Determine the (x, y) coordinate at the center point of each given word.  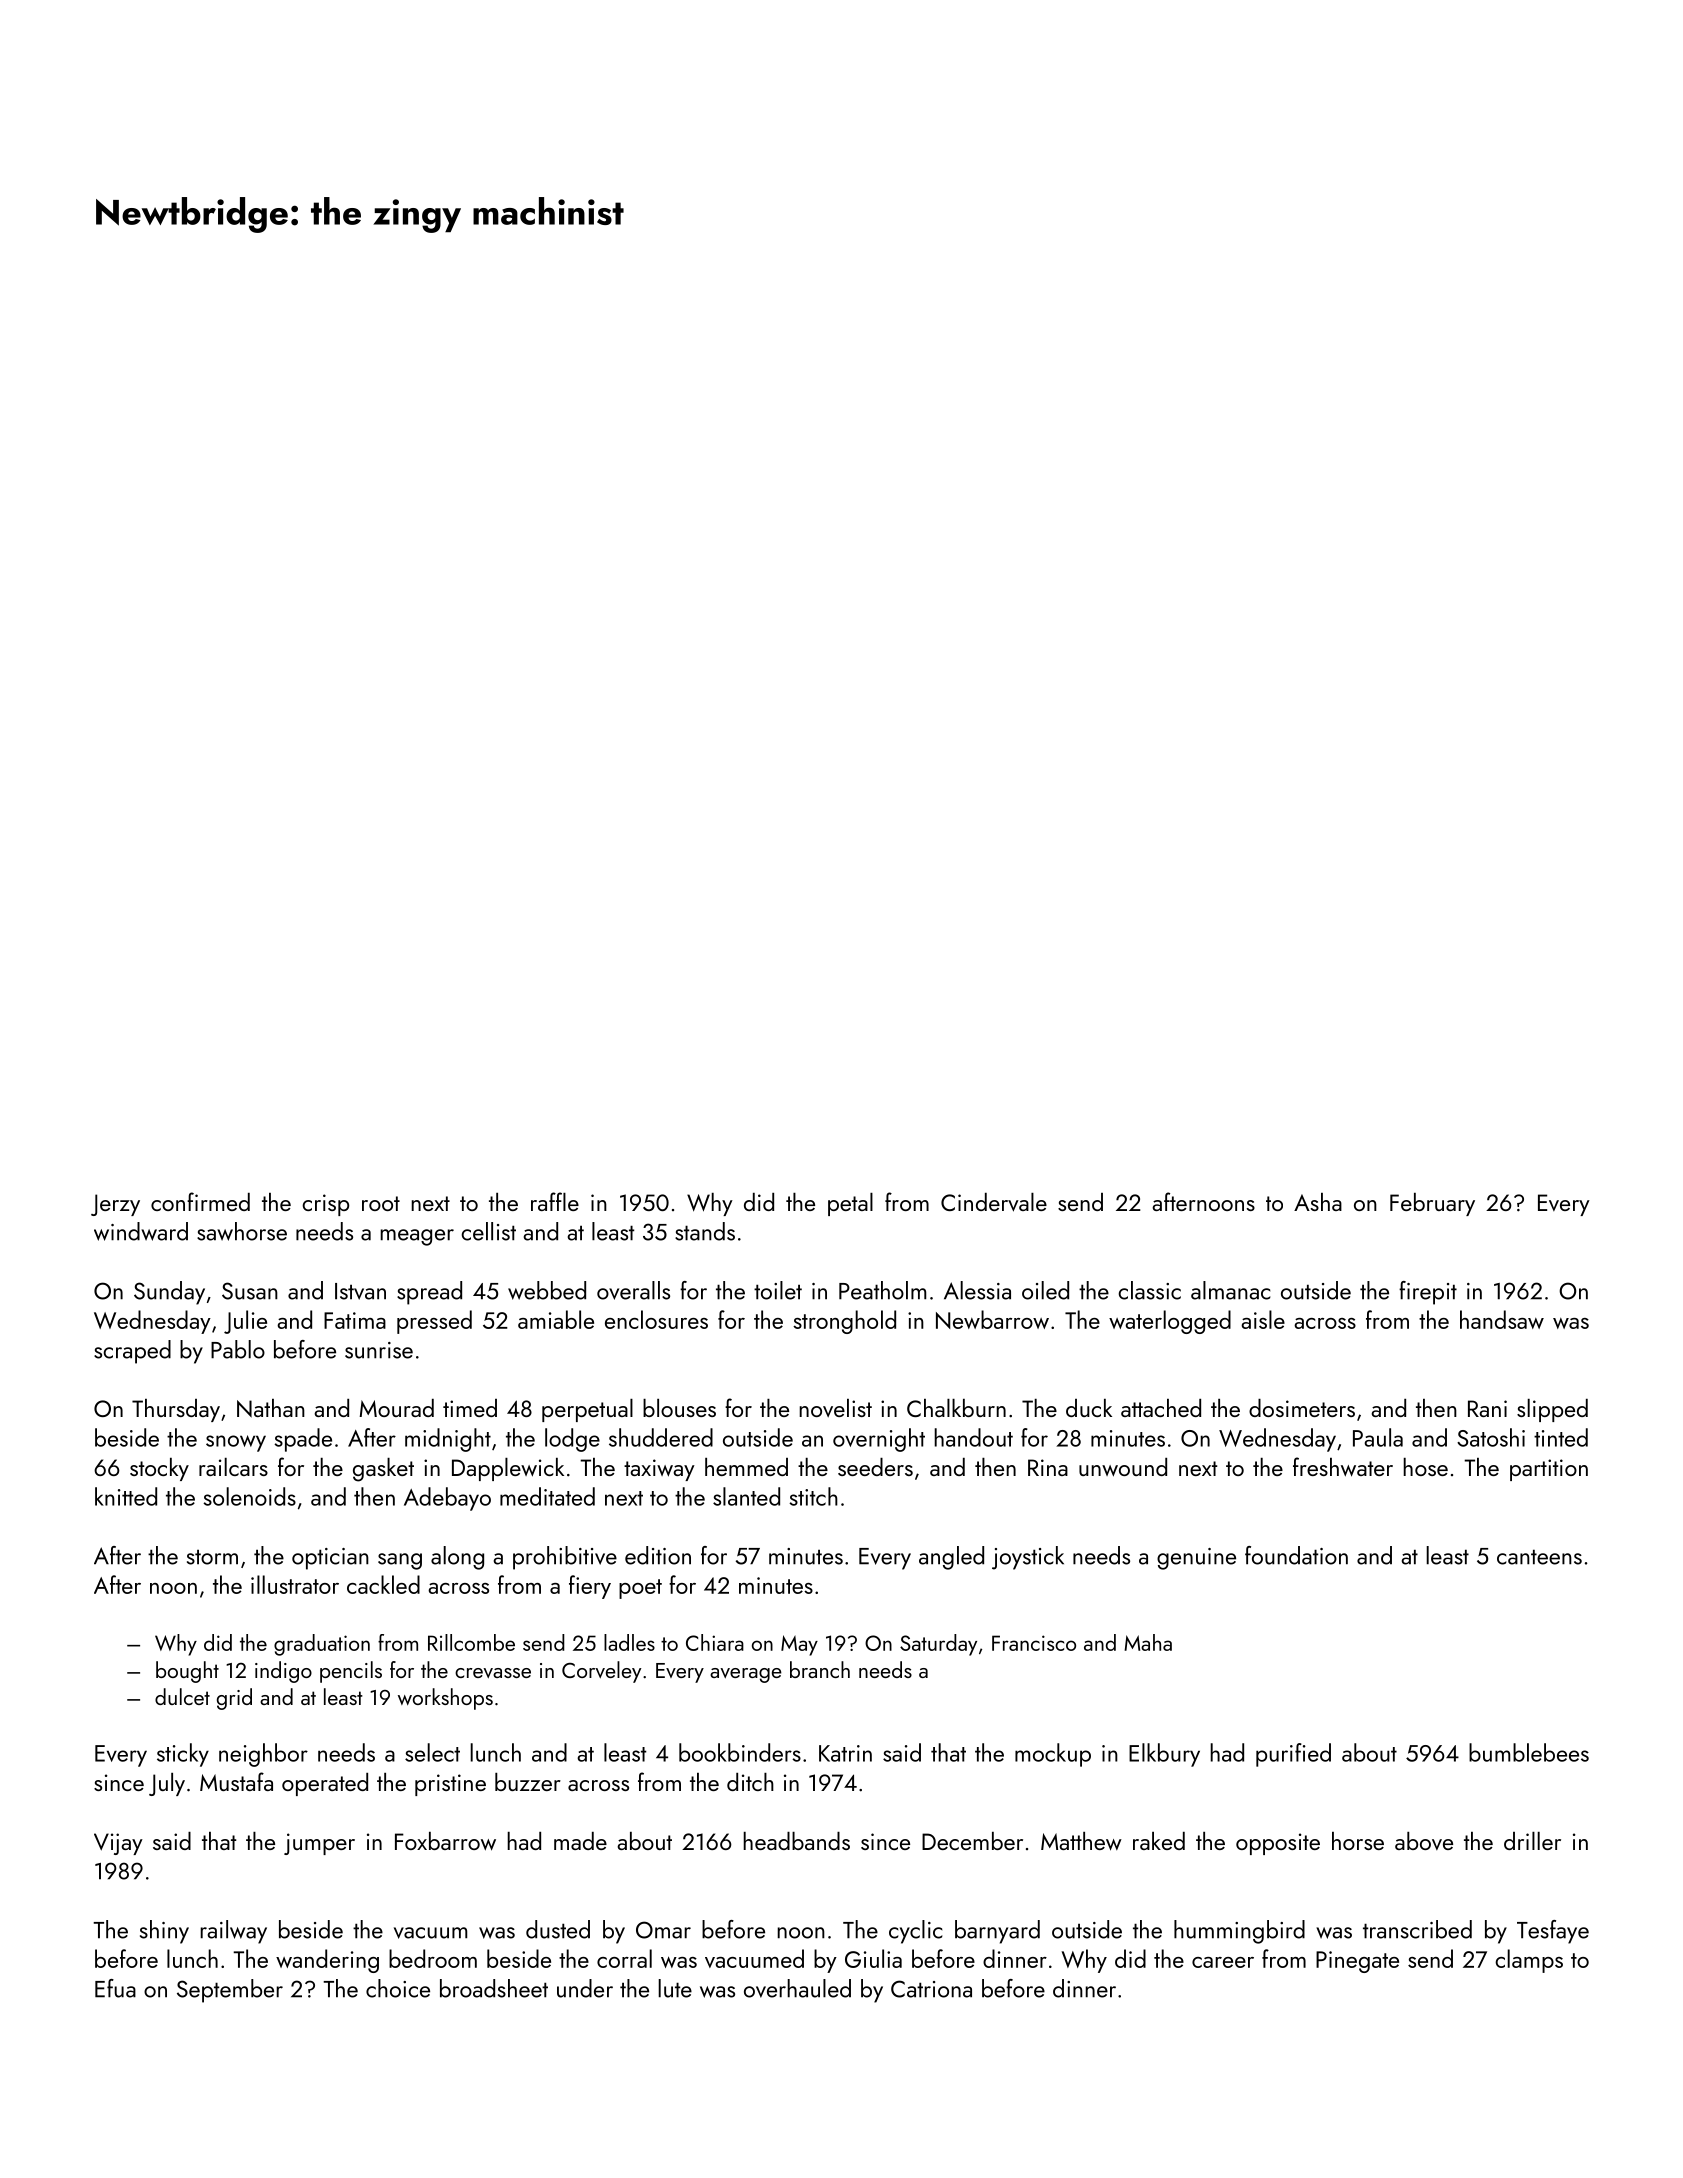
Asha (1318, 1202)
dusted (558, 1929)
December (972, 1841)
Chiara (715, 1642)
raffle (555, 1201)
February (1432, 1204)
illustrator (295, 1584)
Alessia (977, 1290)
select (432, 1752)
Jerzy (115, 1205)
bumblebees (1529, 1752)
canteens (1539, 1557)
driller (1532, 1841)
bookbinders (740, 1752)
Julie (245, 1322)
